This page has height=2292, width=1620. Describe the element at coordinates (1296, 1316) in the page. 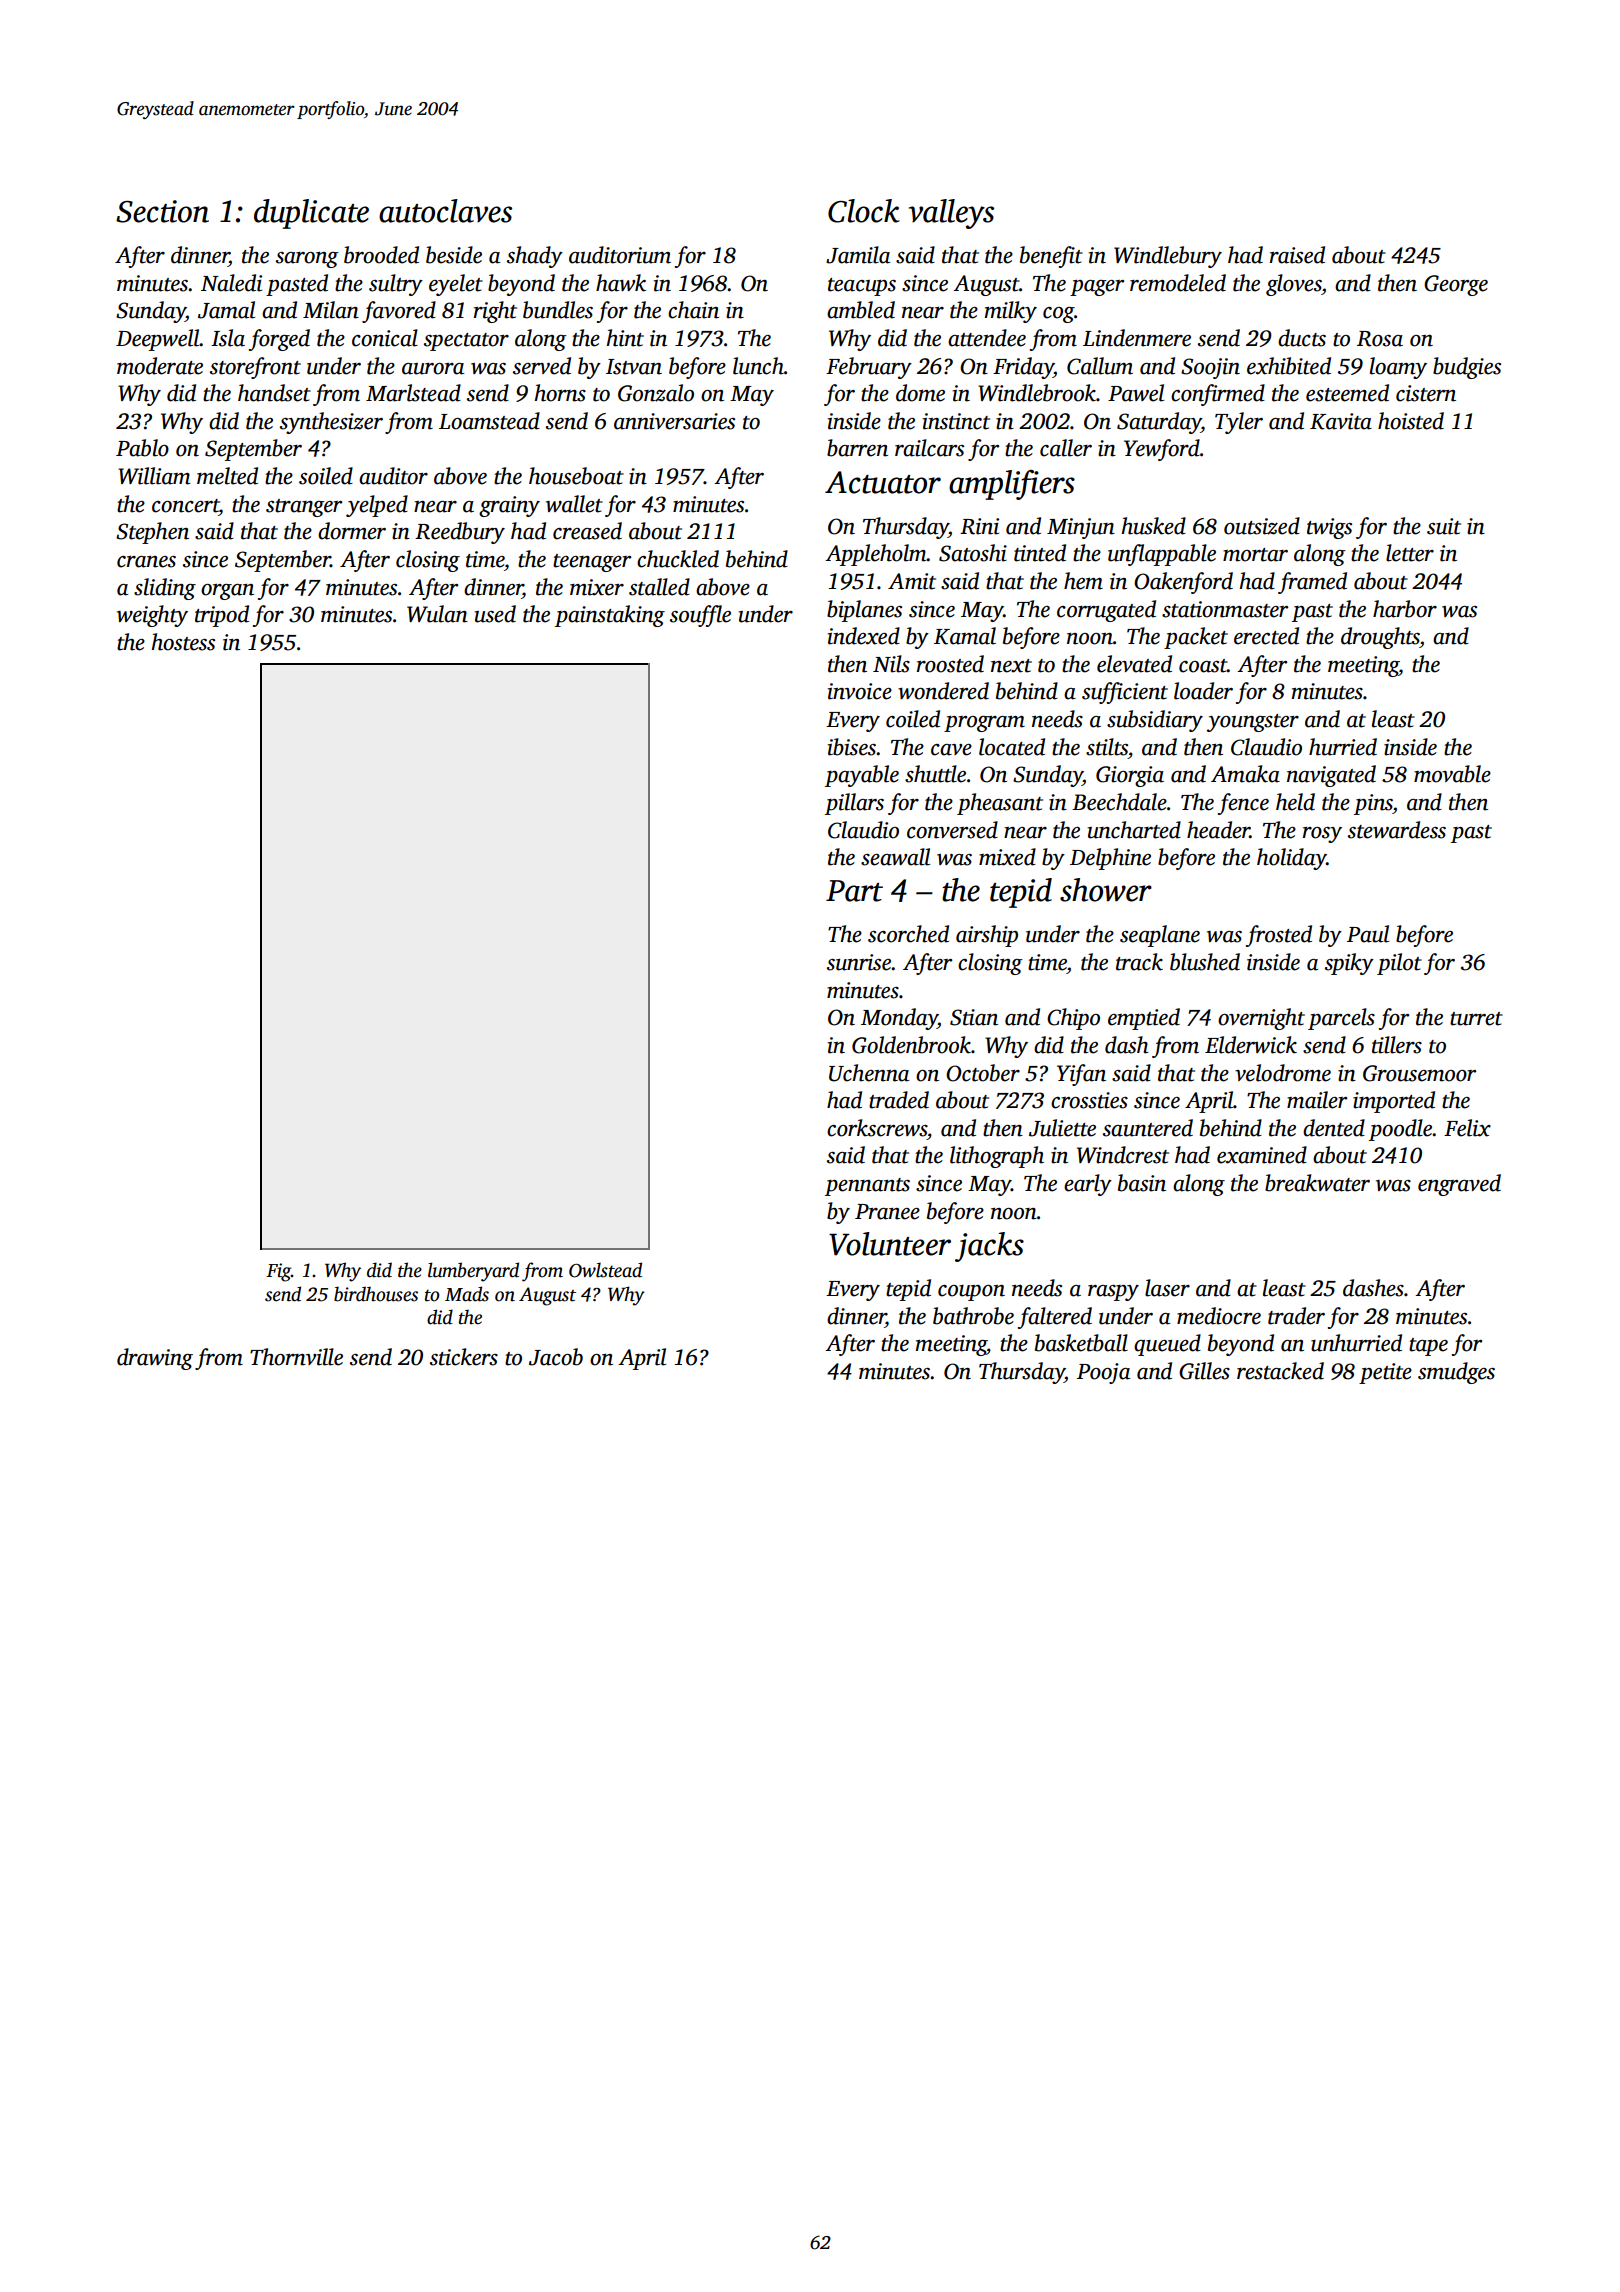

I see `trader` at that location.
